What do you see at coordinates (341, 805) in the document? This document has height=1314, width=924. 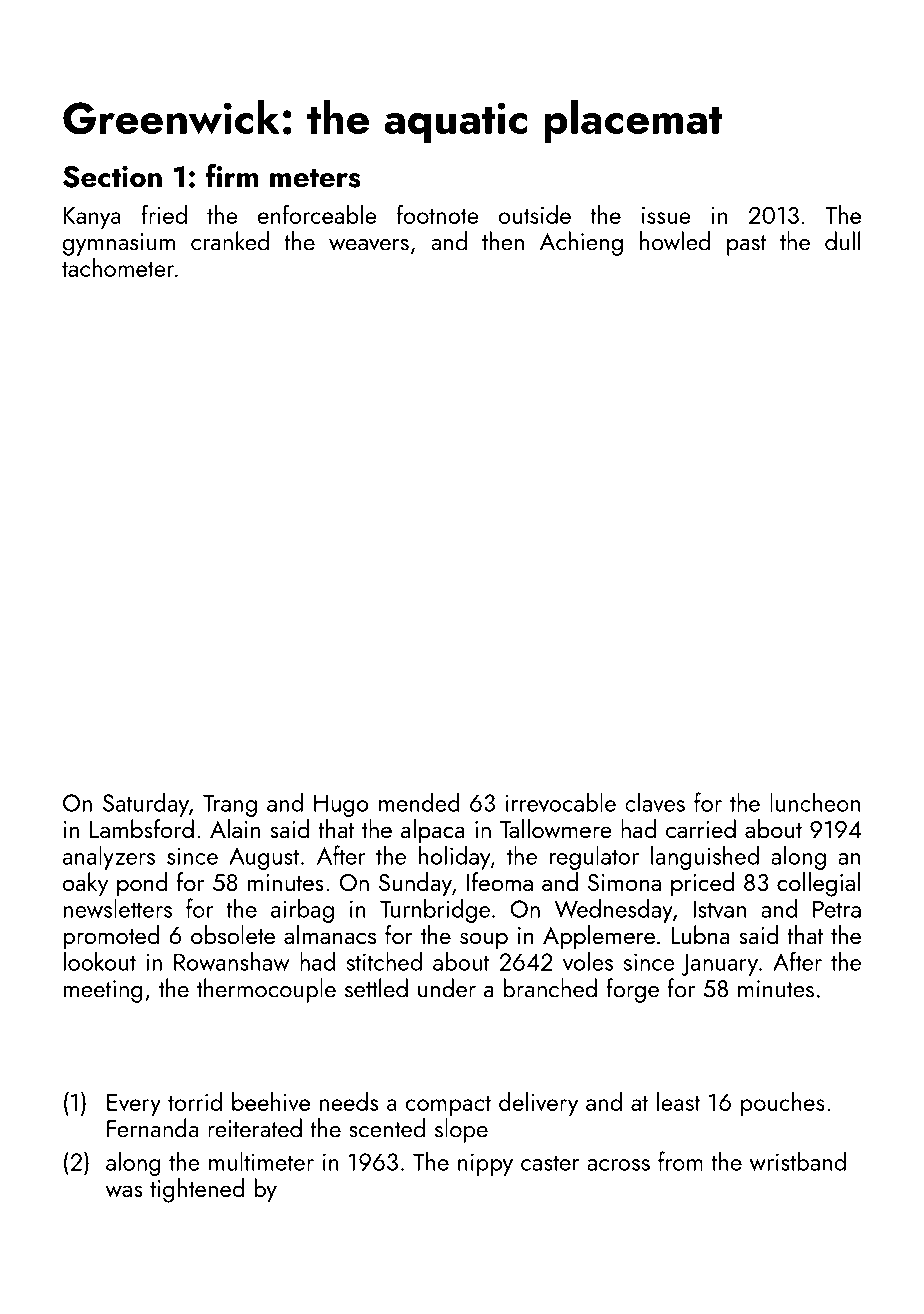 I see `Hugo` at bounding box center [341, 805].
